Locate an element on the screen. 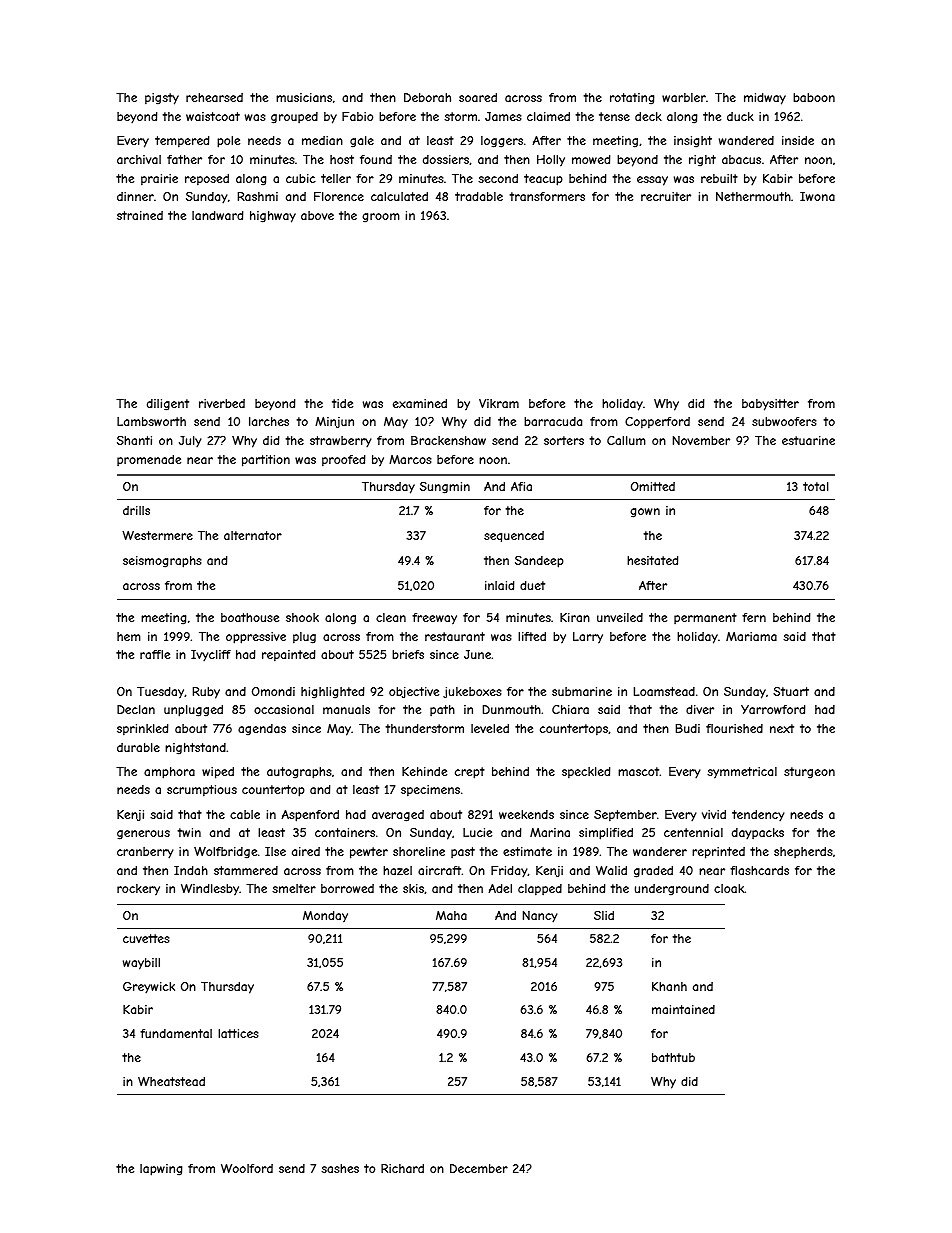  strained is located at coordinates (140, 215).
